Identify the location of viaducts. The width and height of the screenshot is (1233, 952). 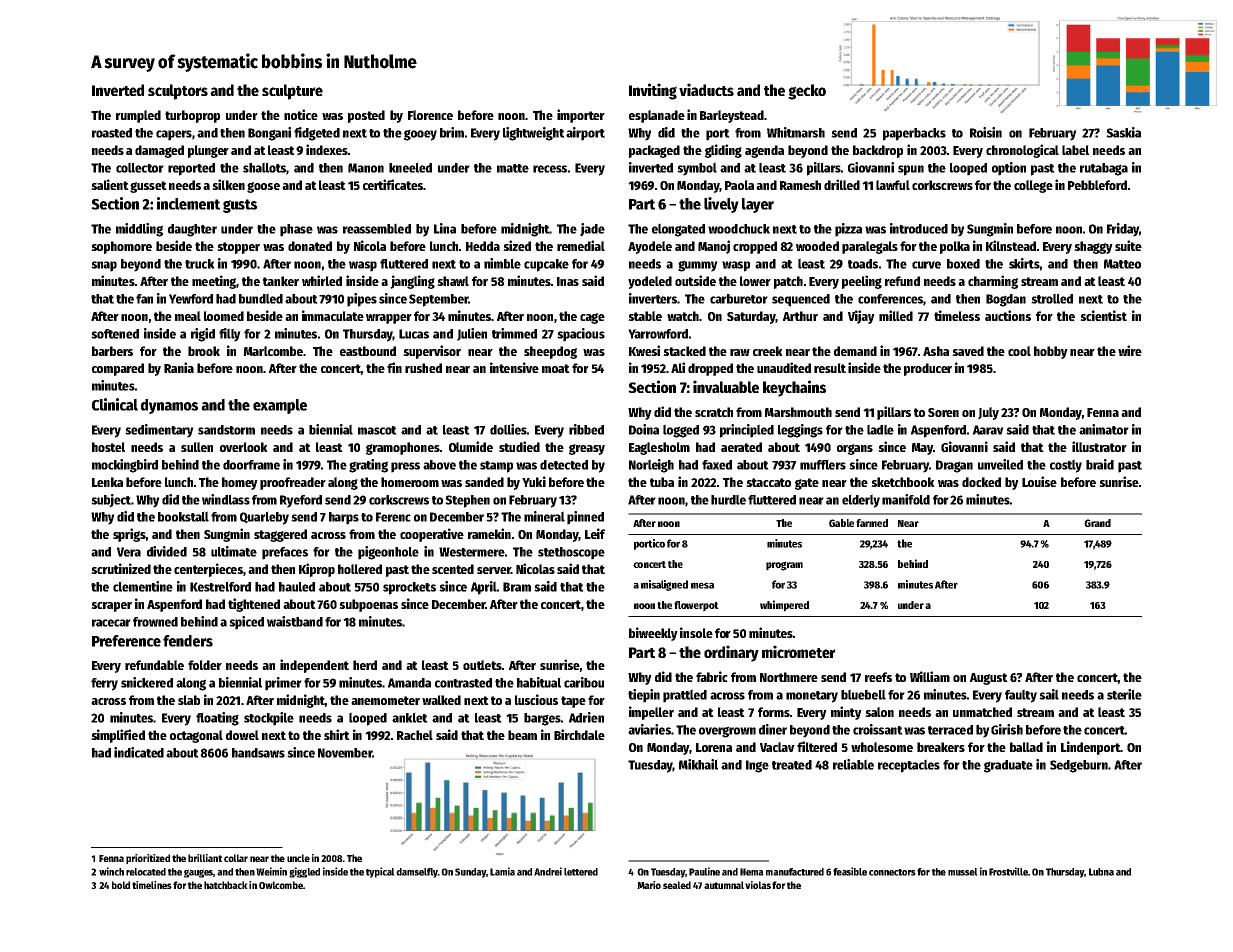
(706, 89).
